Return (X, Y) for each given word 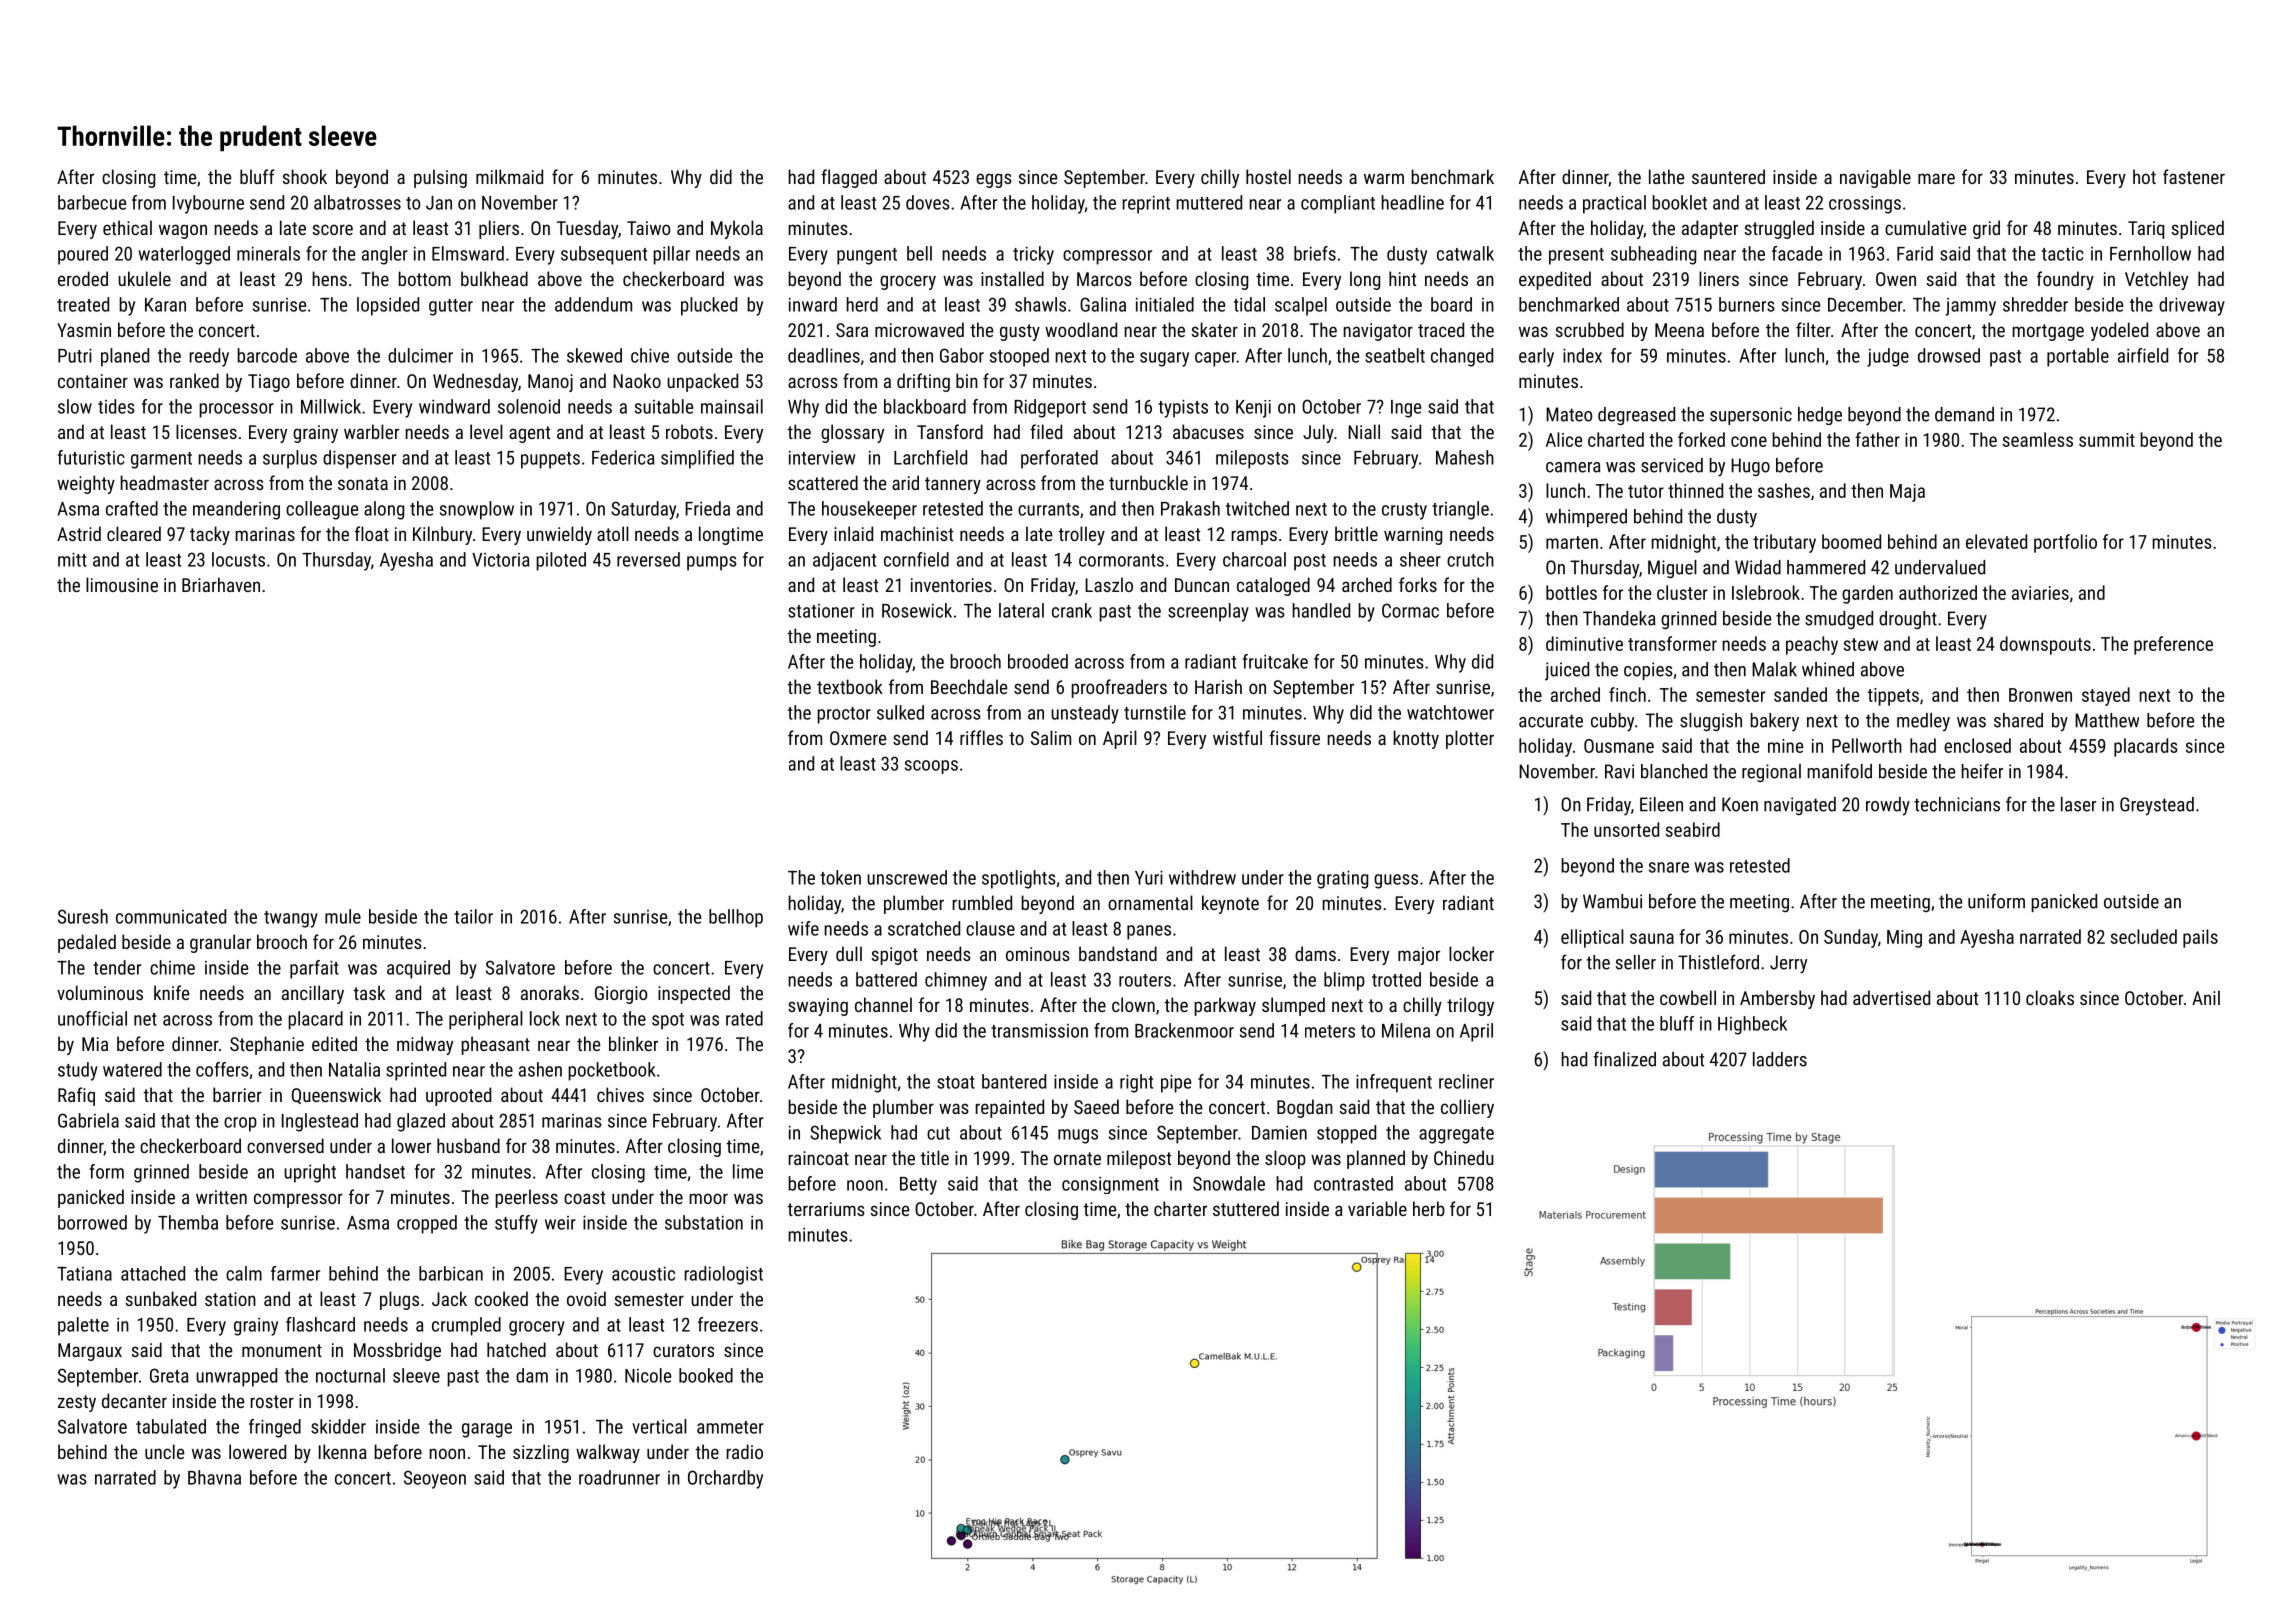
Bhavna (214, 1477)
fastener (2194, 176)
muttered (1209, 202)
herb (1429, 1208)
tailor (473, 916)
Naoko (637, 380)
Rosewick (917, 610)
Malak (1774, 669)
